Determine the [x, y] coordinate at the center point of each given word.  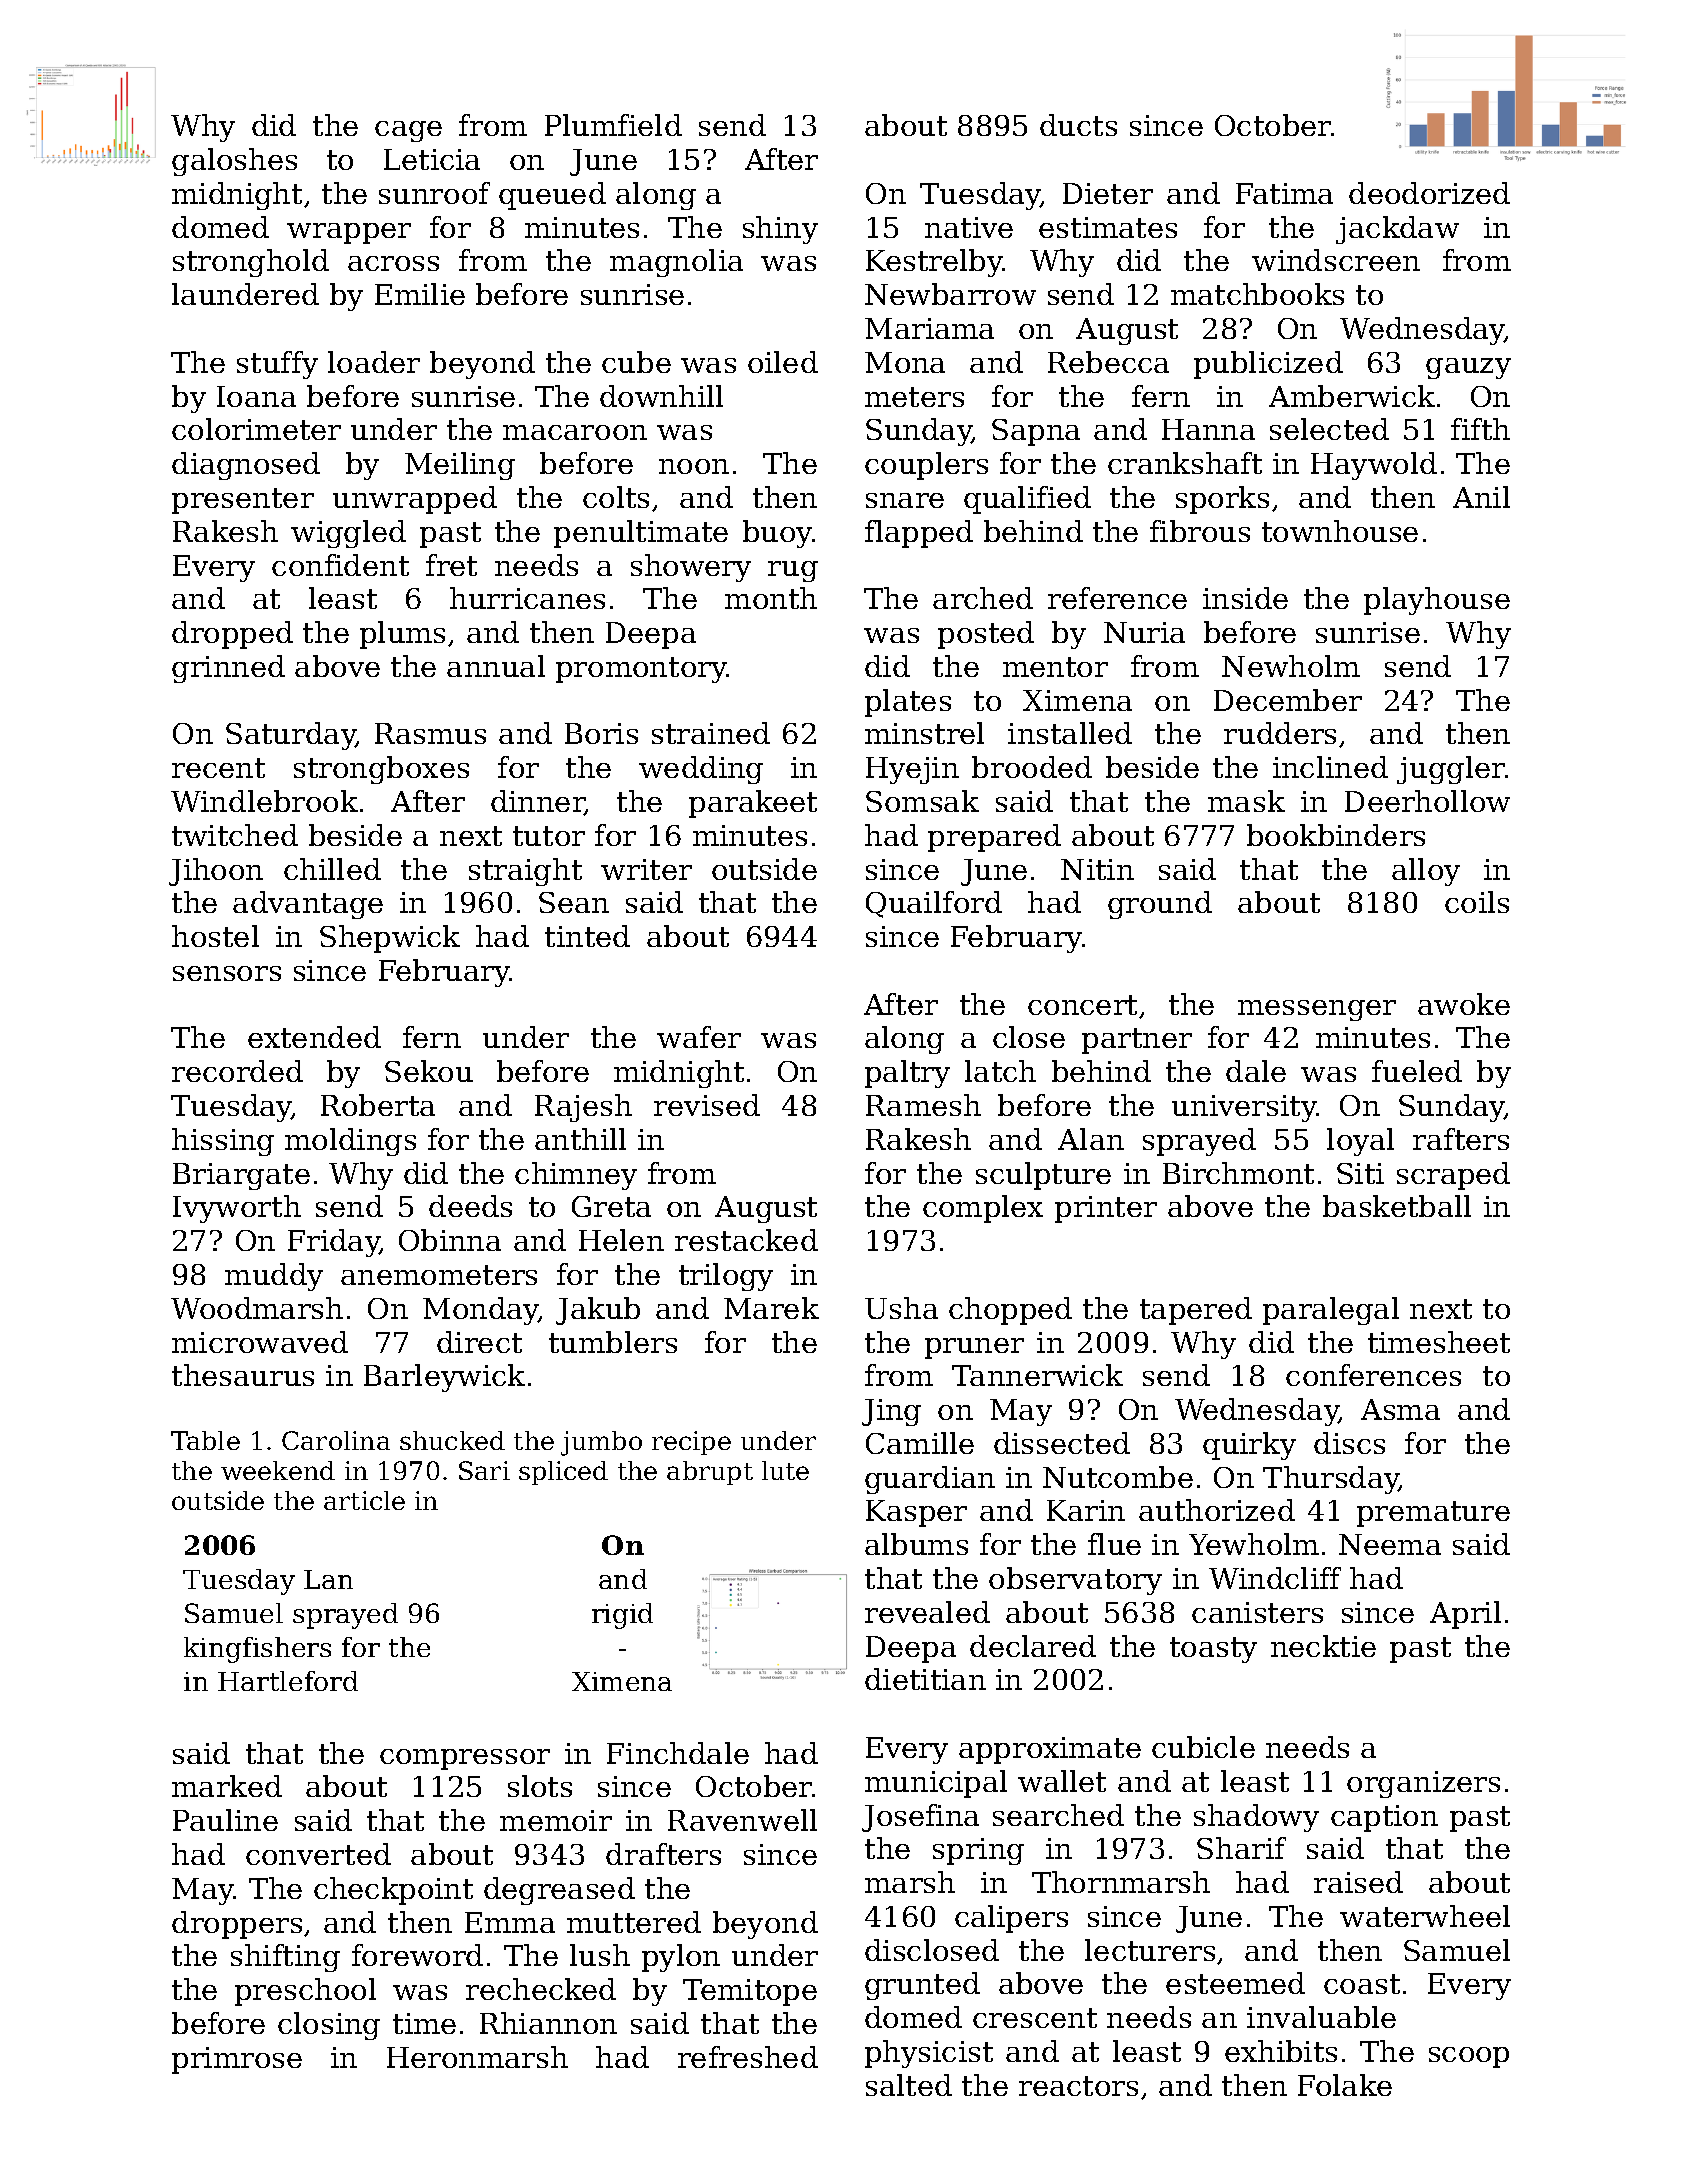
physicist [929, 2054]
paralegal [1331, 1311]
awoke [1464, 1004]
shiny [780, 230]
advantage [308, 905]
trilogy [726, 1277]
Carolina [336, 1440]
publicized [1268, 365]
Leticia [432, 159]
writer [646, 869]
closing [329, 2026]
